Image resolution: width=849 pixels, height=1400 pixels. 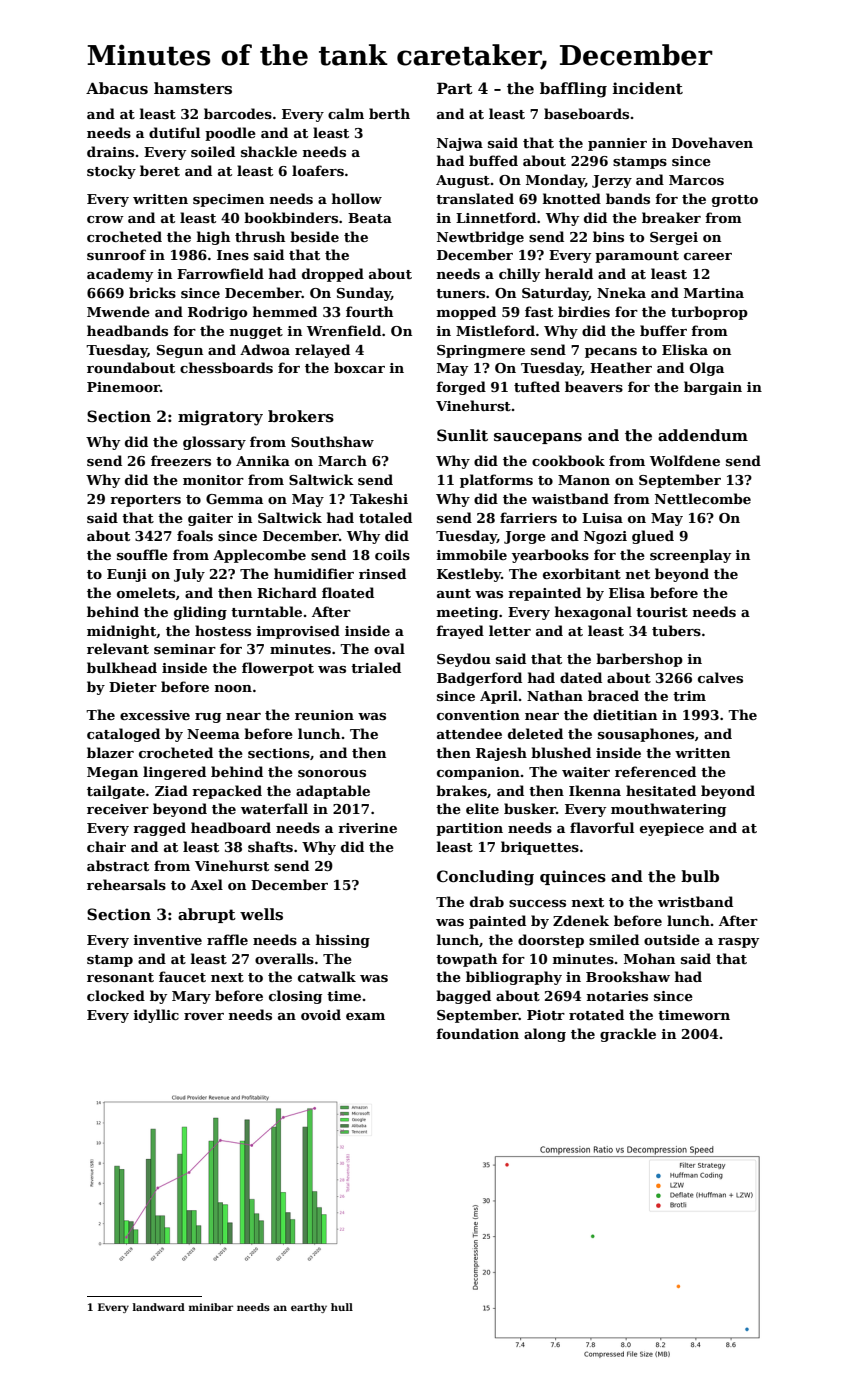 I want to click on abrupt, so click(x=207, y=915).
